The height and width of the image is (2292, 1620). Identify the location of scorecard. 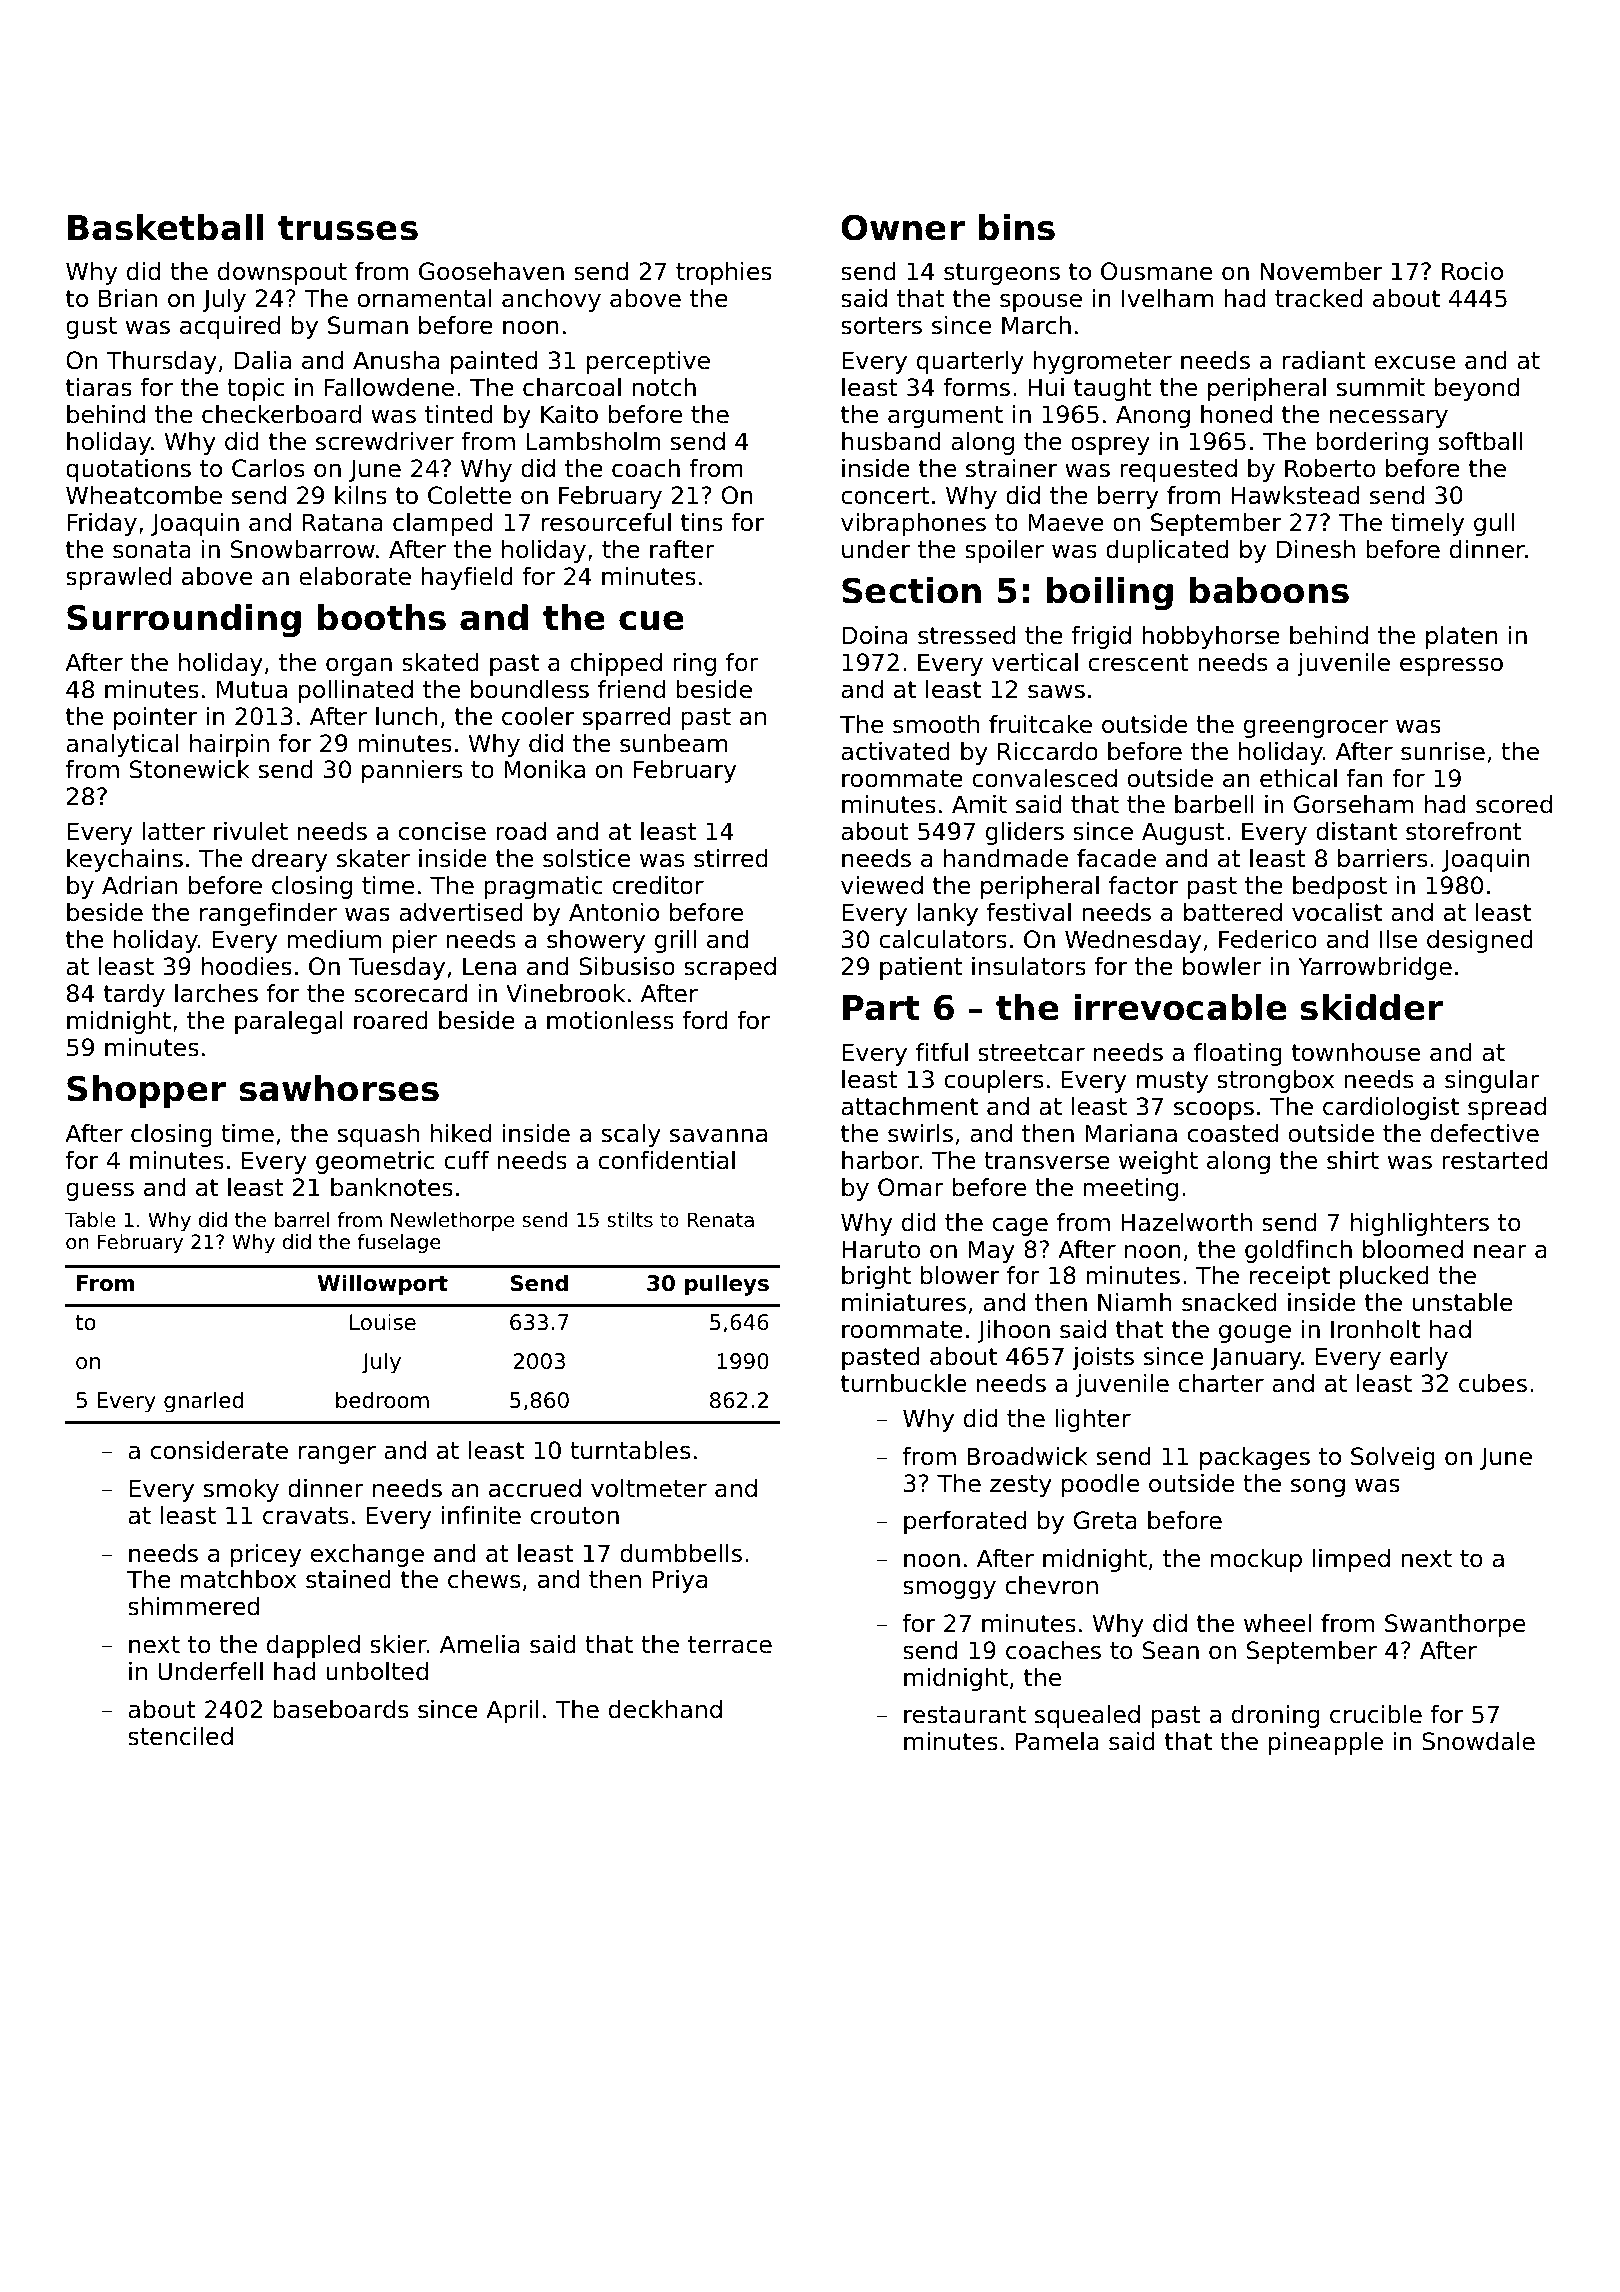
(410, 993).
